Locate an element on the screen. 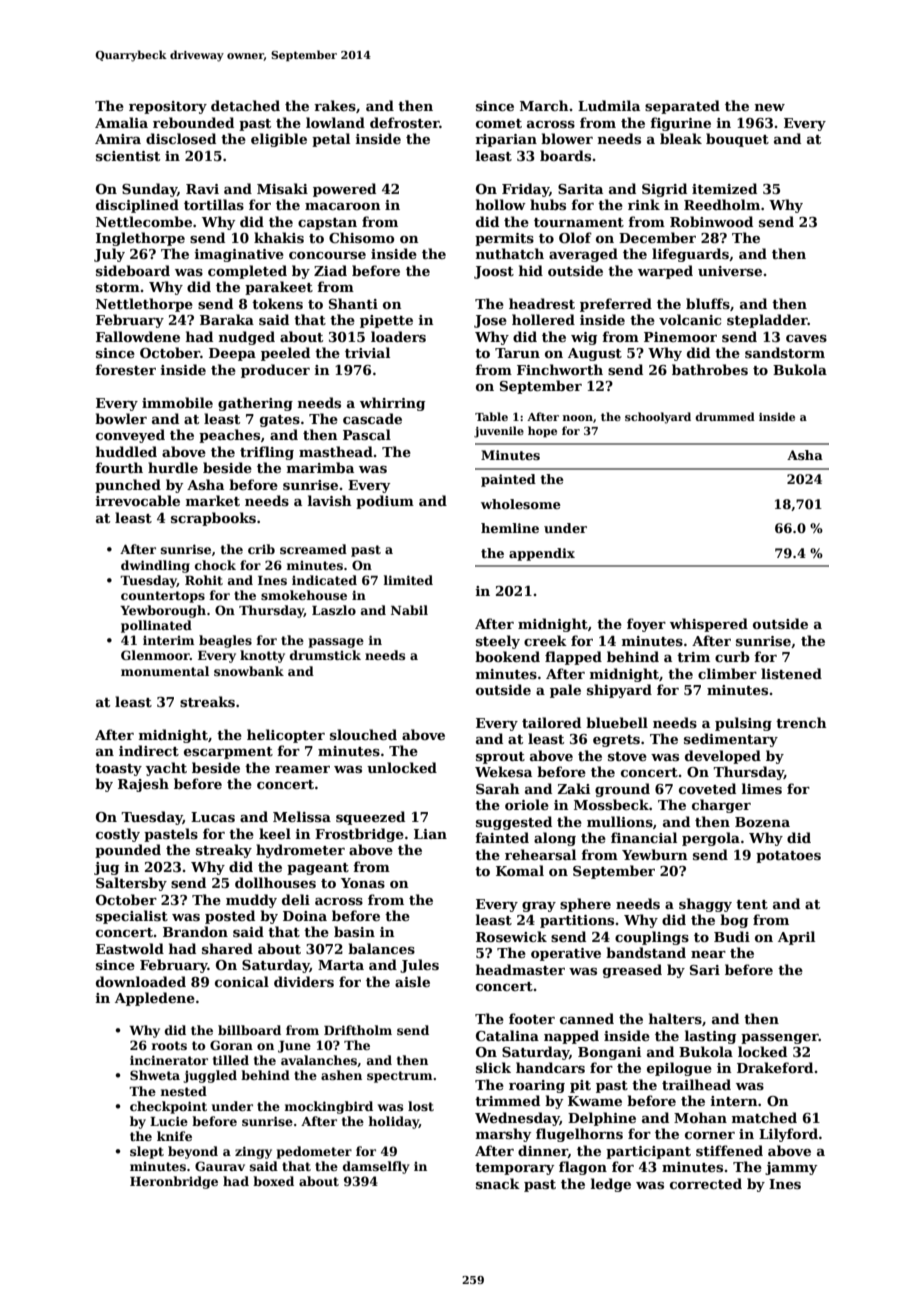 The height and width of the screenshot is (1308, 924). Heronbridge is located at coordinates (174, 1182).
